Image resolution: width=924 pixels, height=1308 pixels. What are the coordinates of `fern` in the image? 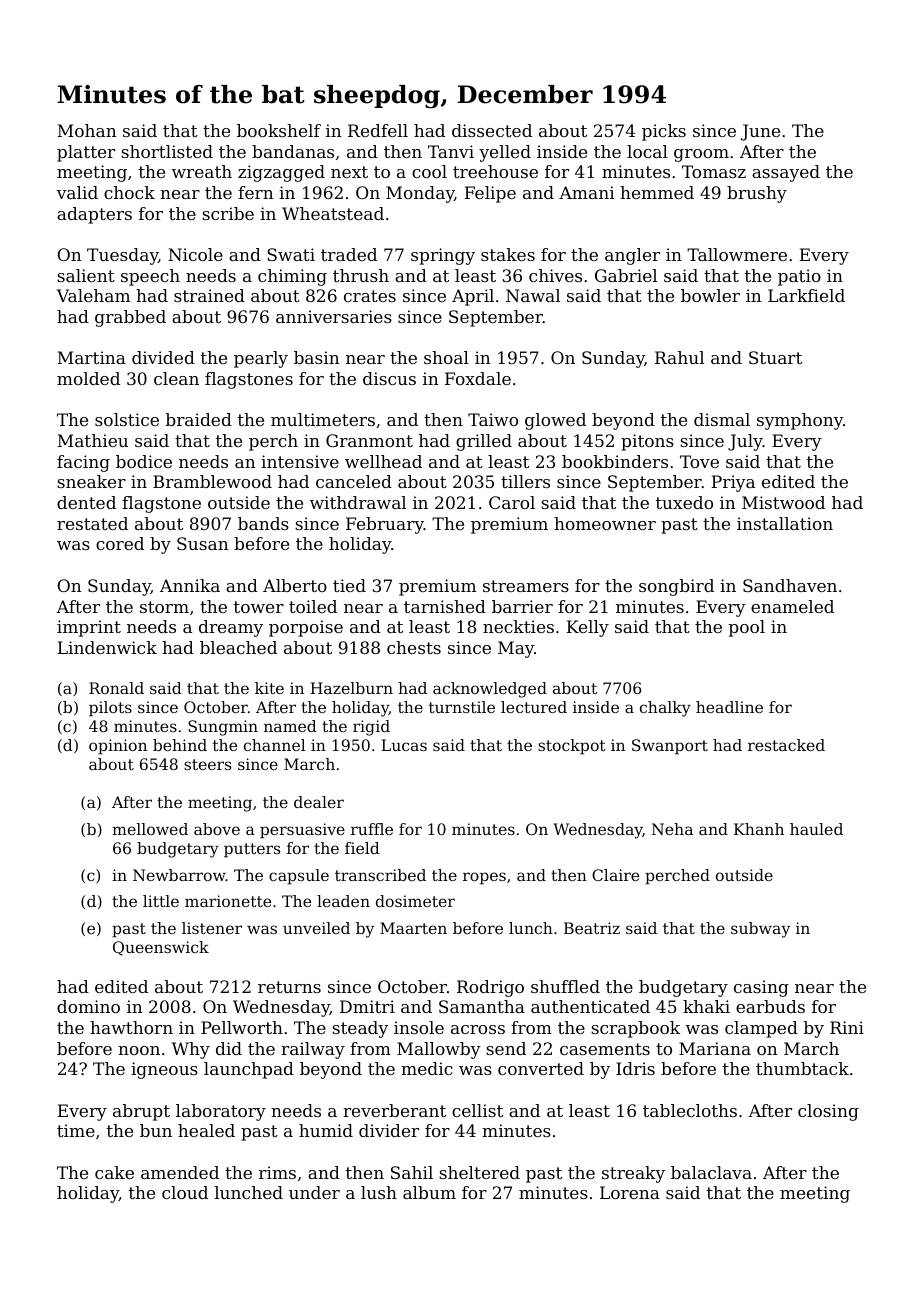 It's located at (255, 192).
